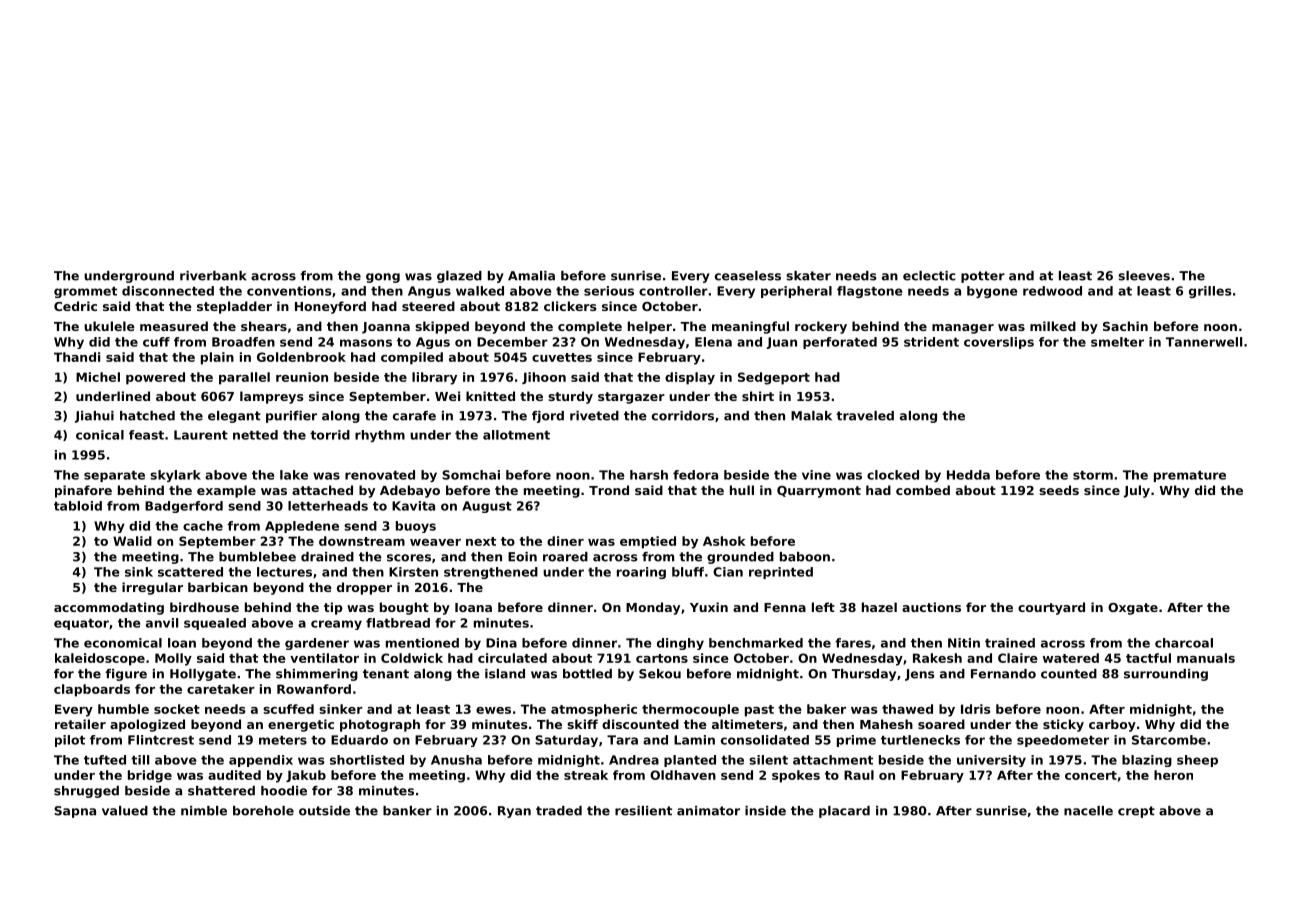  I want to click on photograph, so click(380, 725).
